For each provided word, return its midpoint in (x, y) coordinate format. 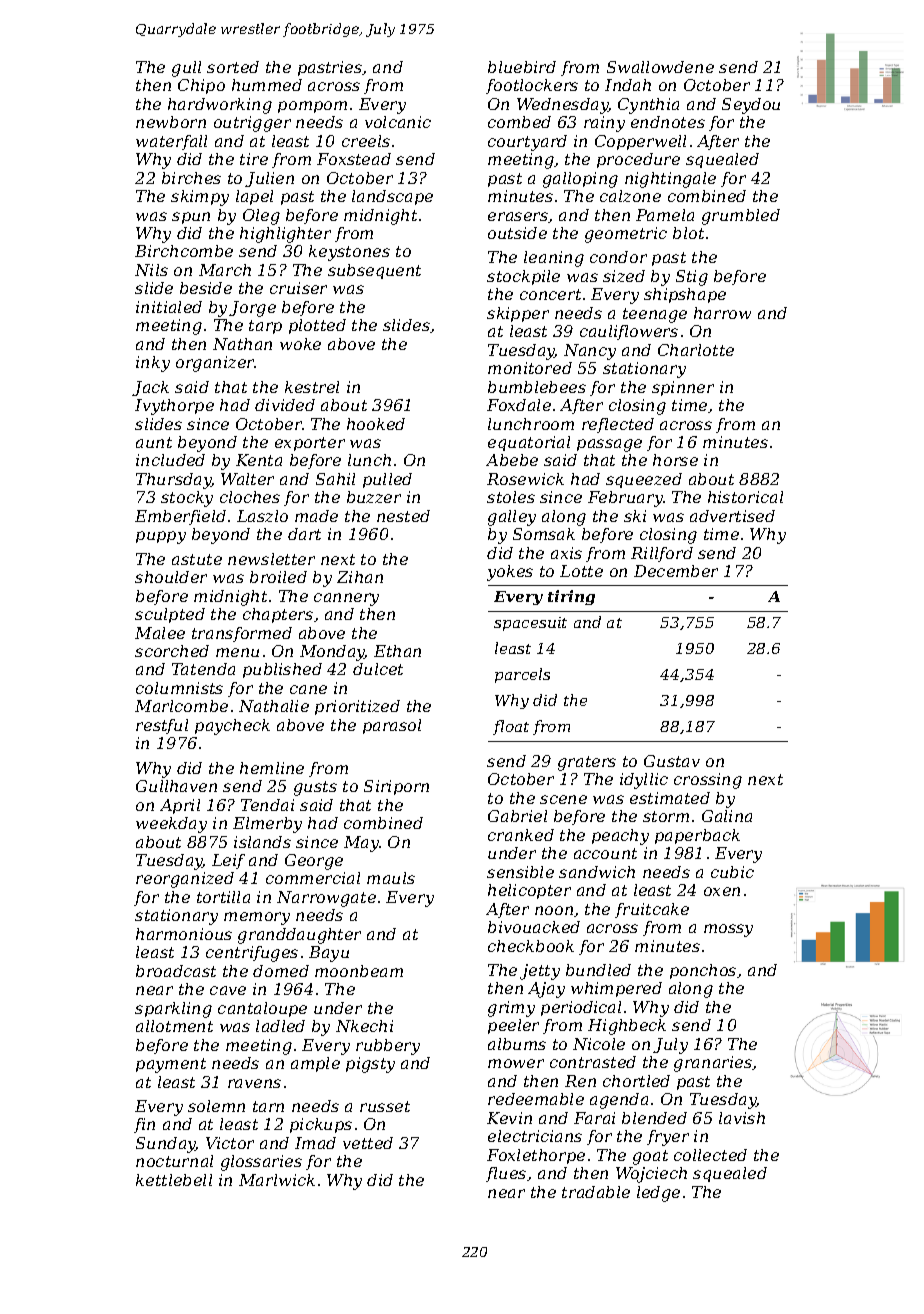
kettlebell (174, 1180)
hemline (272, 768)
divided (285, 405)
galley (512, 518)
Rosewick (525, 479)
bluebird (522, 67)
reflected (618, 425)
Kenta (259, 460)
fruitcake (652, 910)
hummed (267, 85)
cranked (521, 835)
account (605, 853)
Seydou (751, 106)
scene (563, 799)
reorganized (185, 880)
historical (745, 497)
